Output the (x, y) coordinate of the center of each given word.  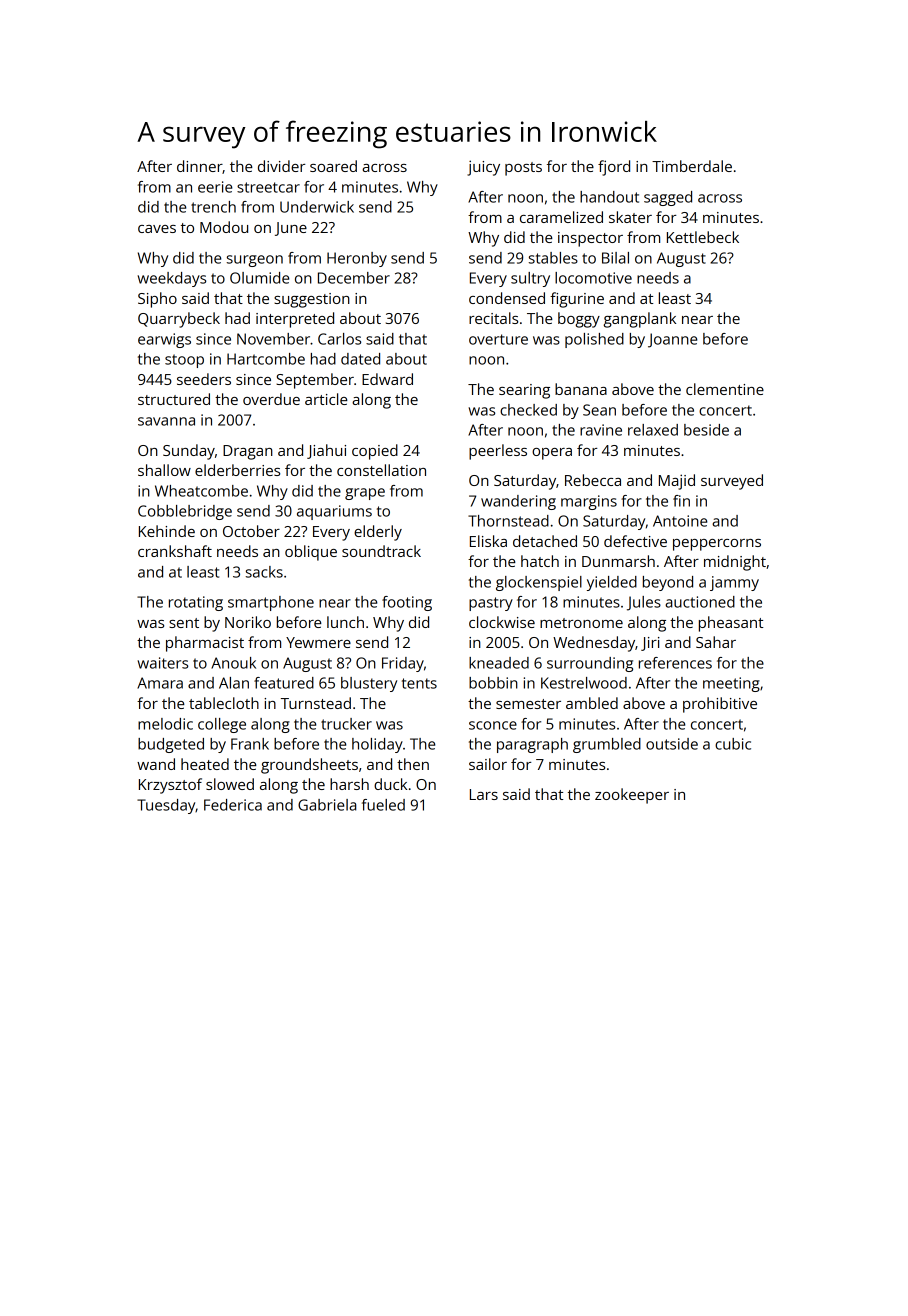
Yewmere (318, 642)
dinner (200, 167)
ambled (592, 703)
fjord (614, 168)
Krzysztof (170, 786)
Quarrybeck (179, 320)
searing (524, 391)
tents (419, 683)
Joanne (672, 340)
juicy (483, 168)
